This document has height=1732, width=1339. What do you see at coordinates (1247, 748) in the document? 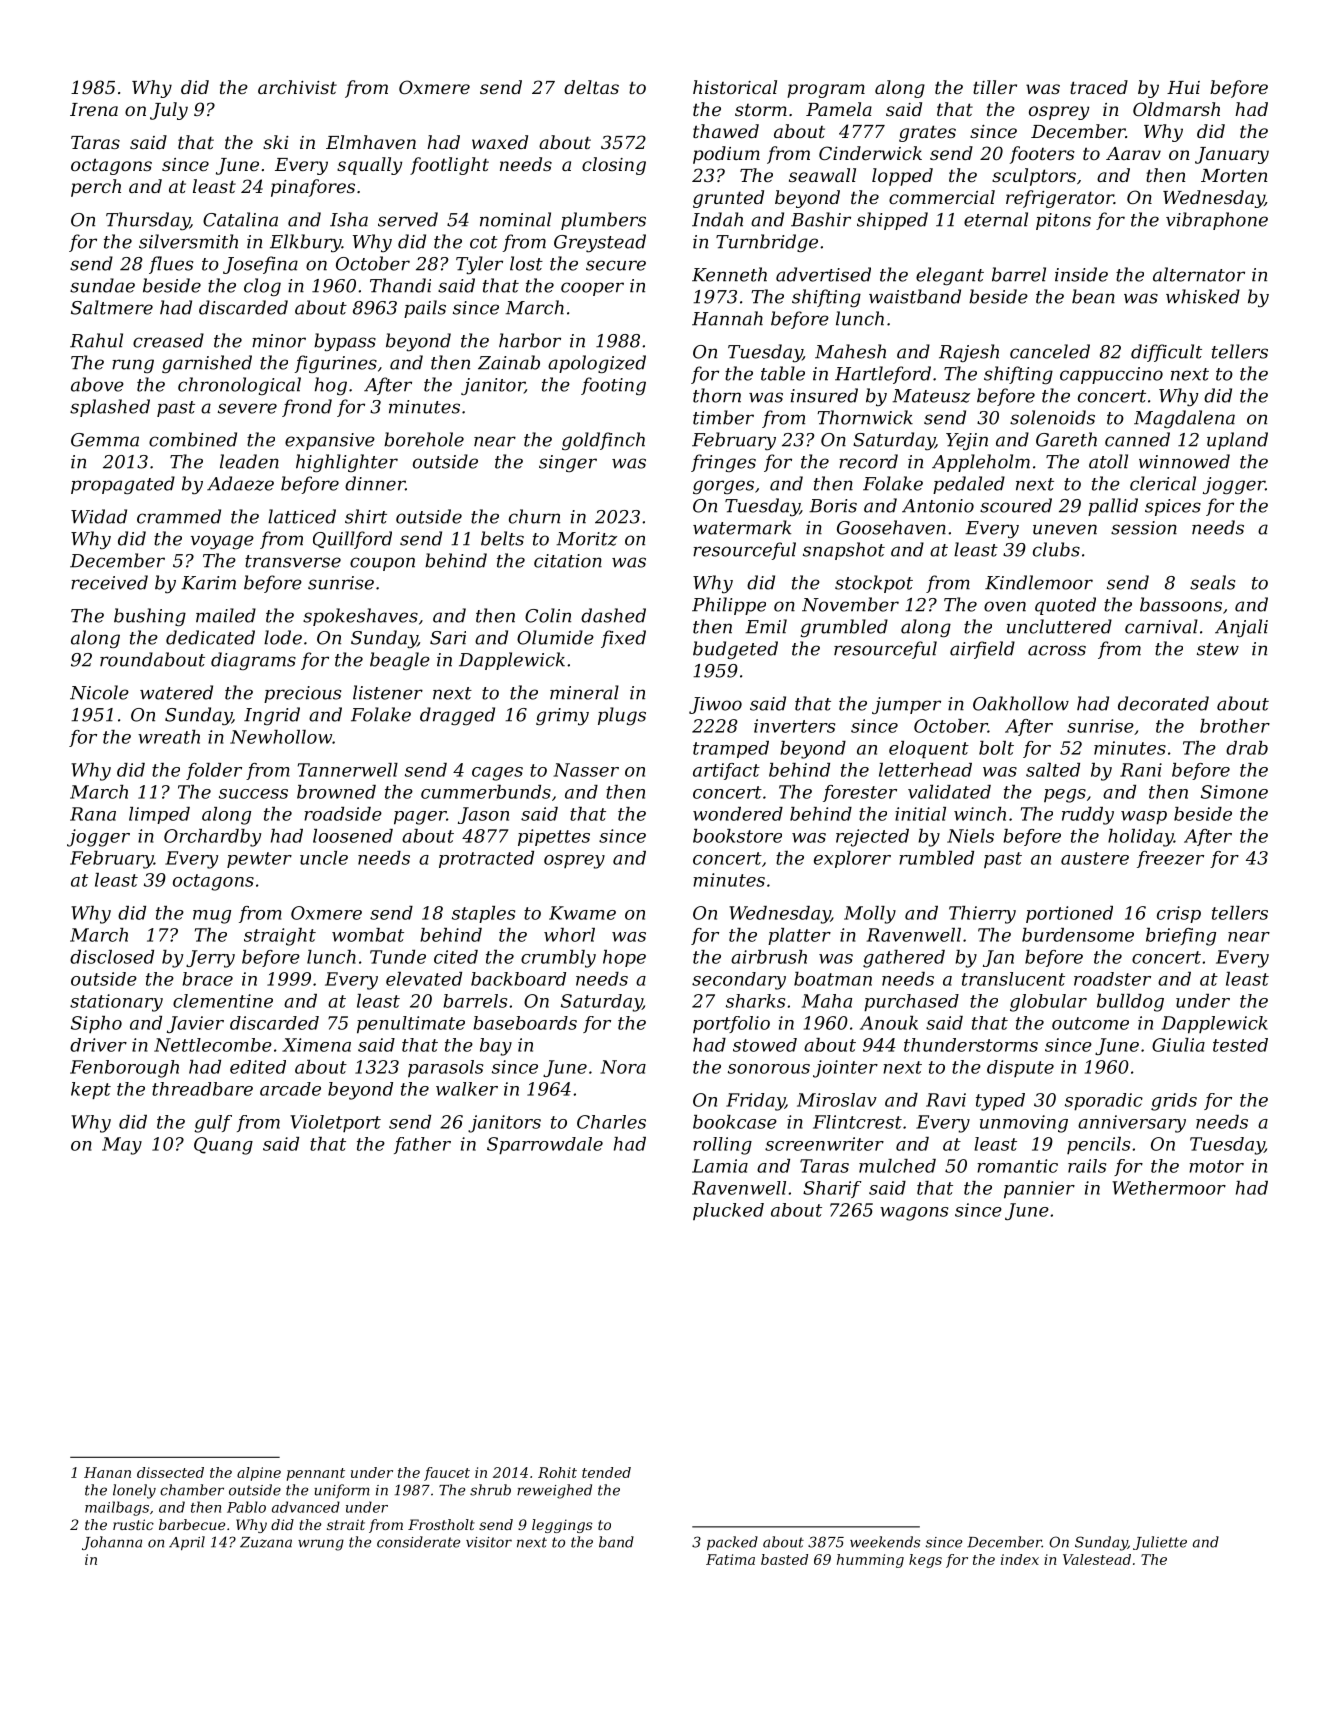
I see `drab` at bounding box center [1247, 748].
